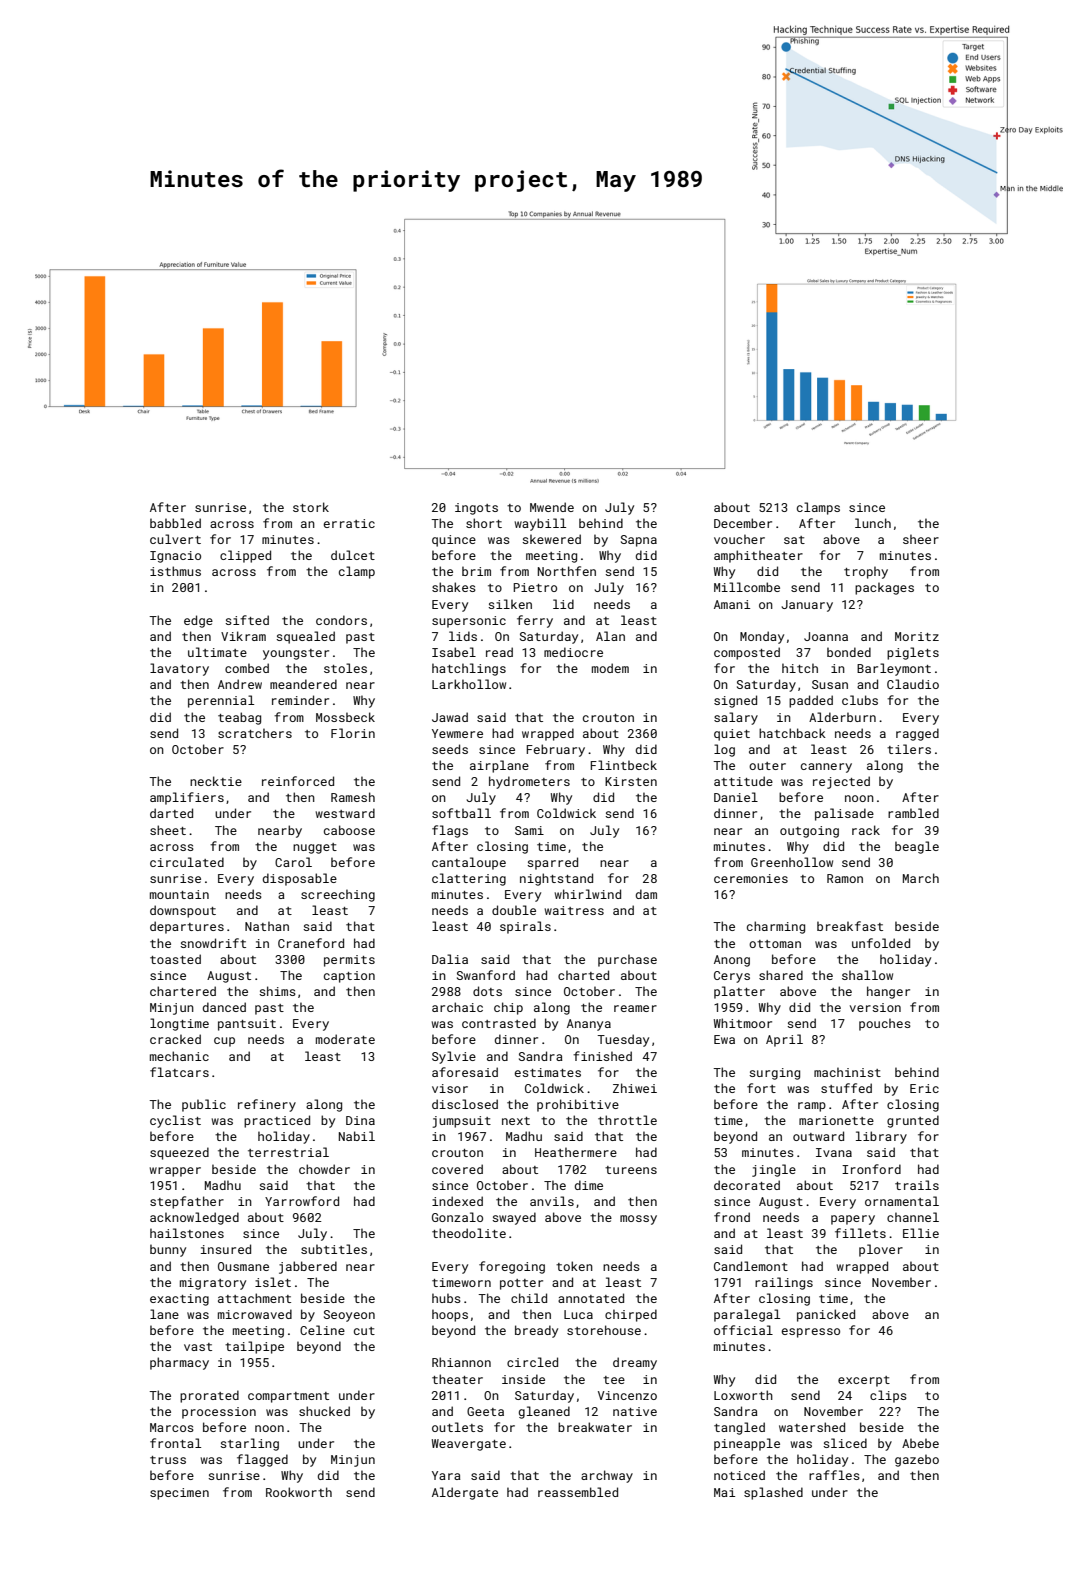 The image size is (1089, 1577). I want to click on Aldergate, so click(465, 1493).
